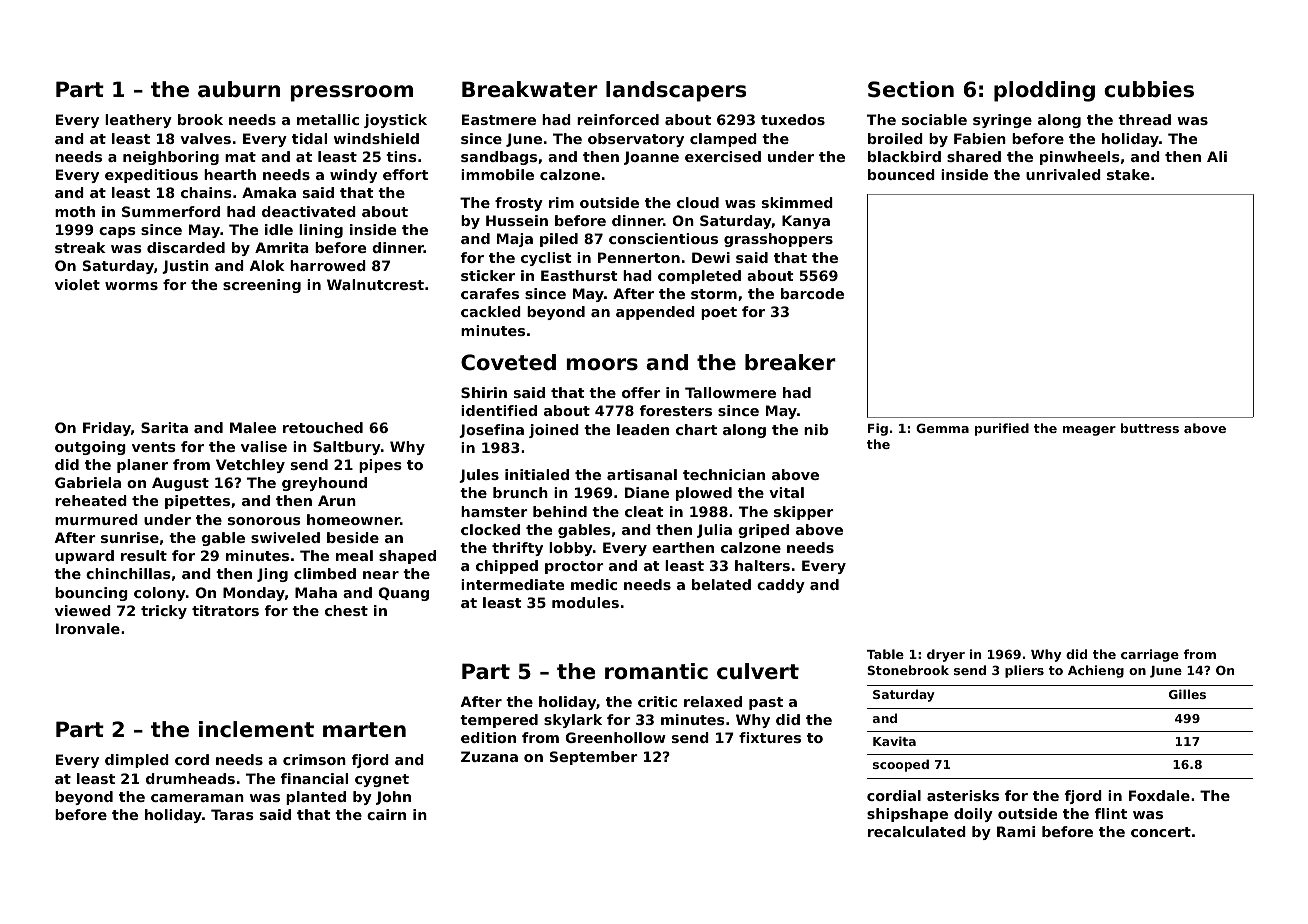 The width and height of the image is (1308, 924). Describe the element at coordinates (137, 761) in the image. I see `dimpled` at that location.
